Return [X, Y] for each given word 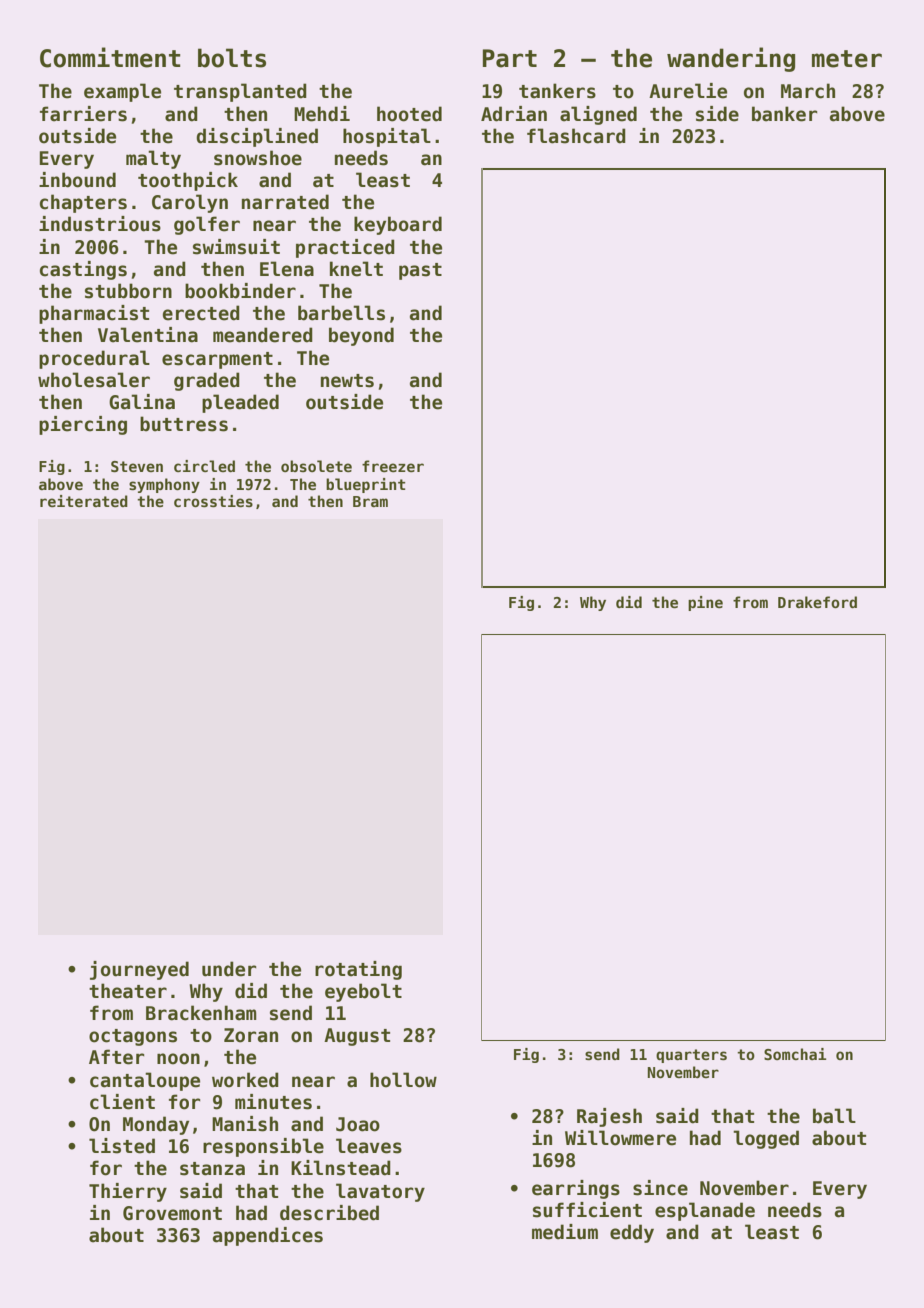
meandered [263, 335]
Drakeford [817, 602]
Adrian [514, 114]
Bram [370, 501]
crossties [213, 501]
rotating [358, 970]
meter [847, 59]
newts [347, 381]
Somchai [795, 1054]
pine [705, 603]
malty [153, 159]
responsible [263, 1147]
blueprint [366, 485]
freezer [393, 466]
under [229, 969]
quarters [691, 1056]
